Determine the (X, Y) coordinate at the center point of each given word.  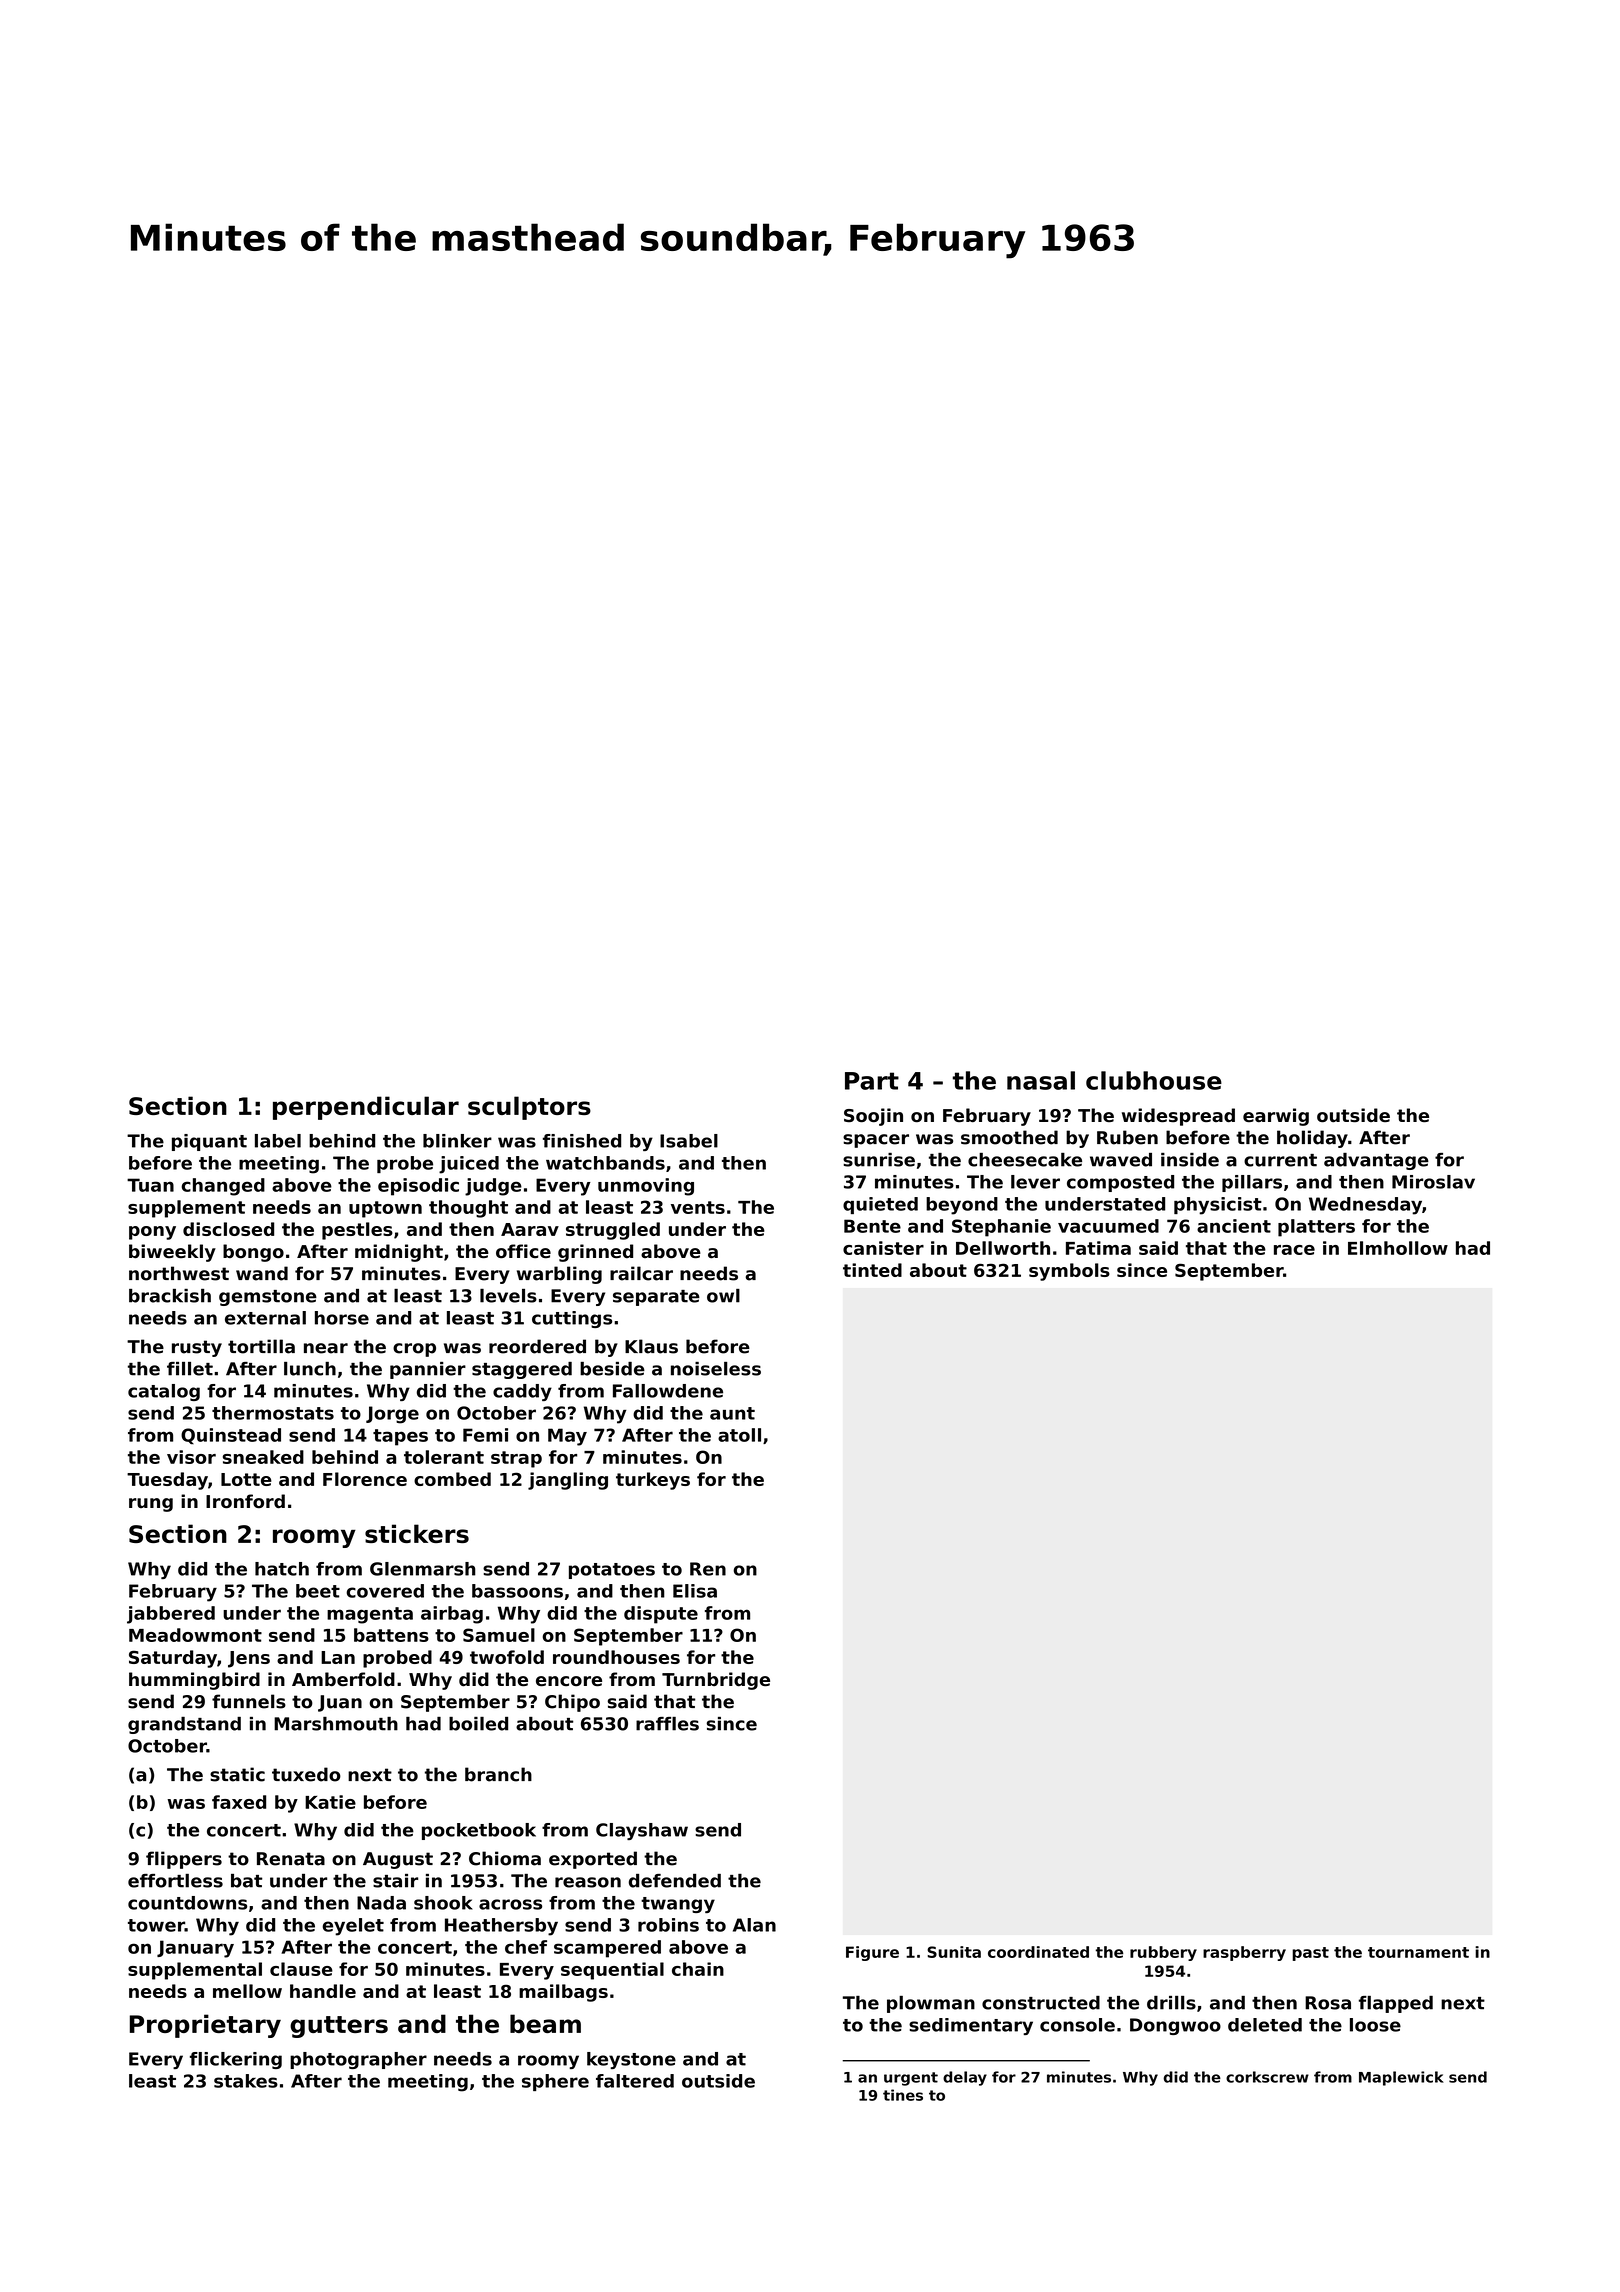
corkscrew (1267, 2077)
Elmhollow (1398, 1248)
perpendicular (366, 1108)
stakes (246, 2081)
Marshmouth (336, 1724)
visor (191, 1457)
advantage (1376, 1161)
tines (903, 2095)
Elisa (695, 1591)
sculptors (529, 1108)
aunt (732, 1413)
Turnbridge (716, 1681)
